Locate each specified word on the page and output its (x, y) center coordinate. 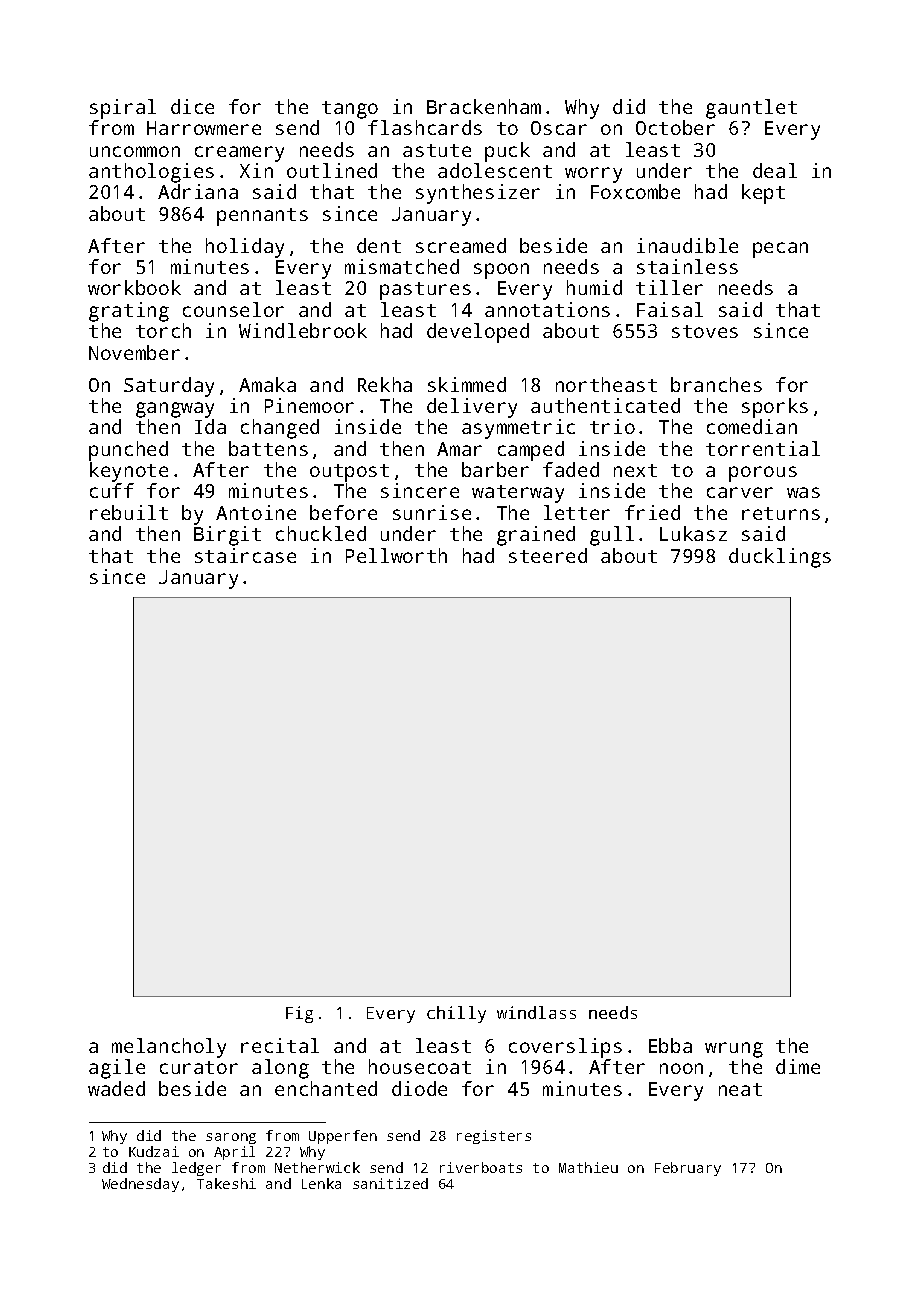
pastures (425, 291)
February (688, 1169)
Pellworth (396, 555)
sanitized (390, 1183)
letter (577, 512)
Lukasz (693, 533)
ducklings (780, 558)
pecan (780, 250)
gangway (175, 410)
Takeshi (226, 1183)
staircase (245, 555)
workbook (134, 287)
